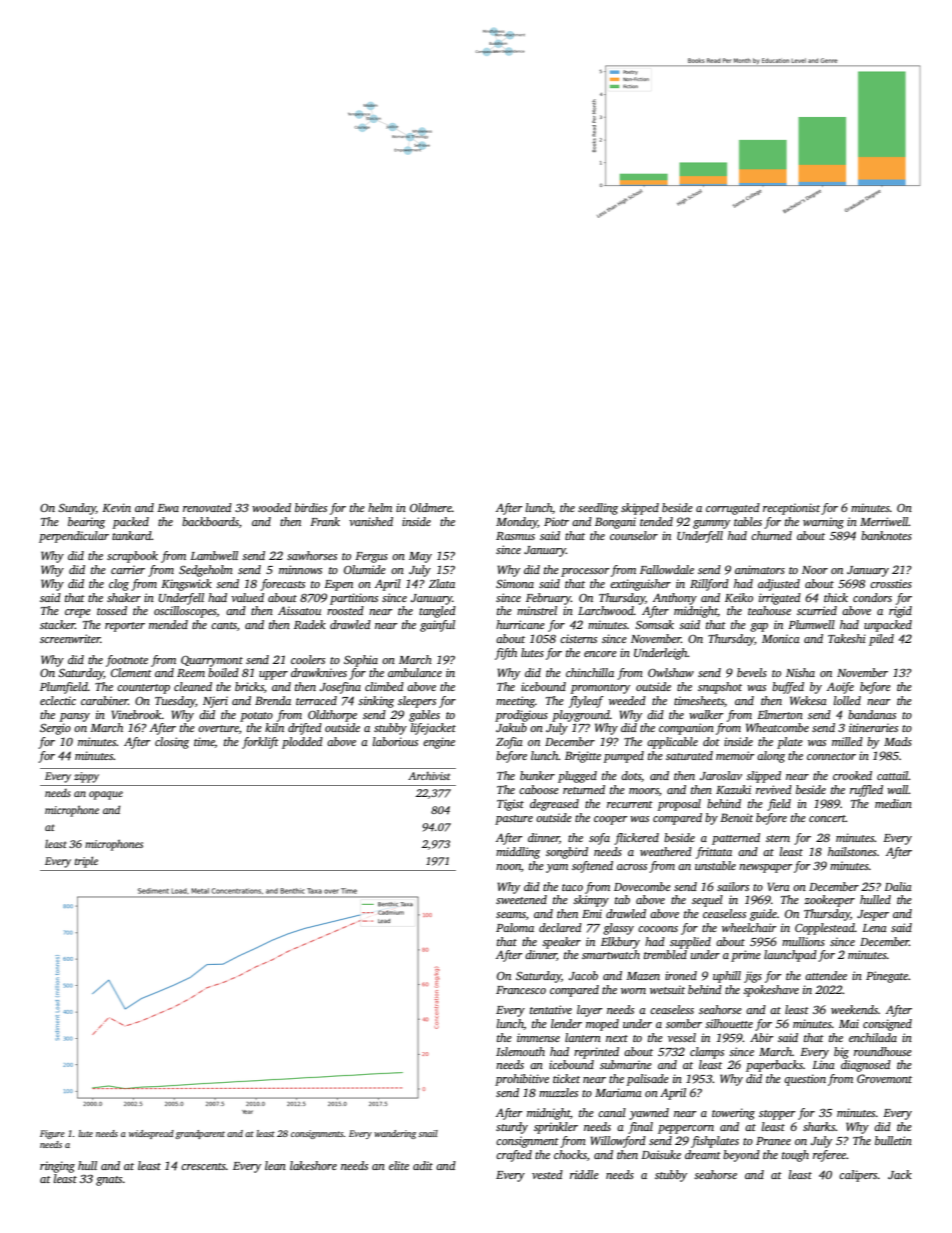  What do you see at coordinates (858, 1176) in the screenshot?
I see `calipers` at bounding box center [858, 1176].
